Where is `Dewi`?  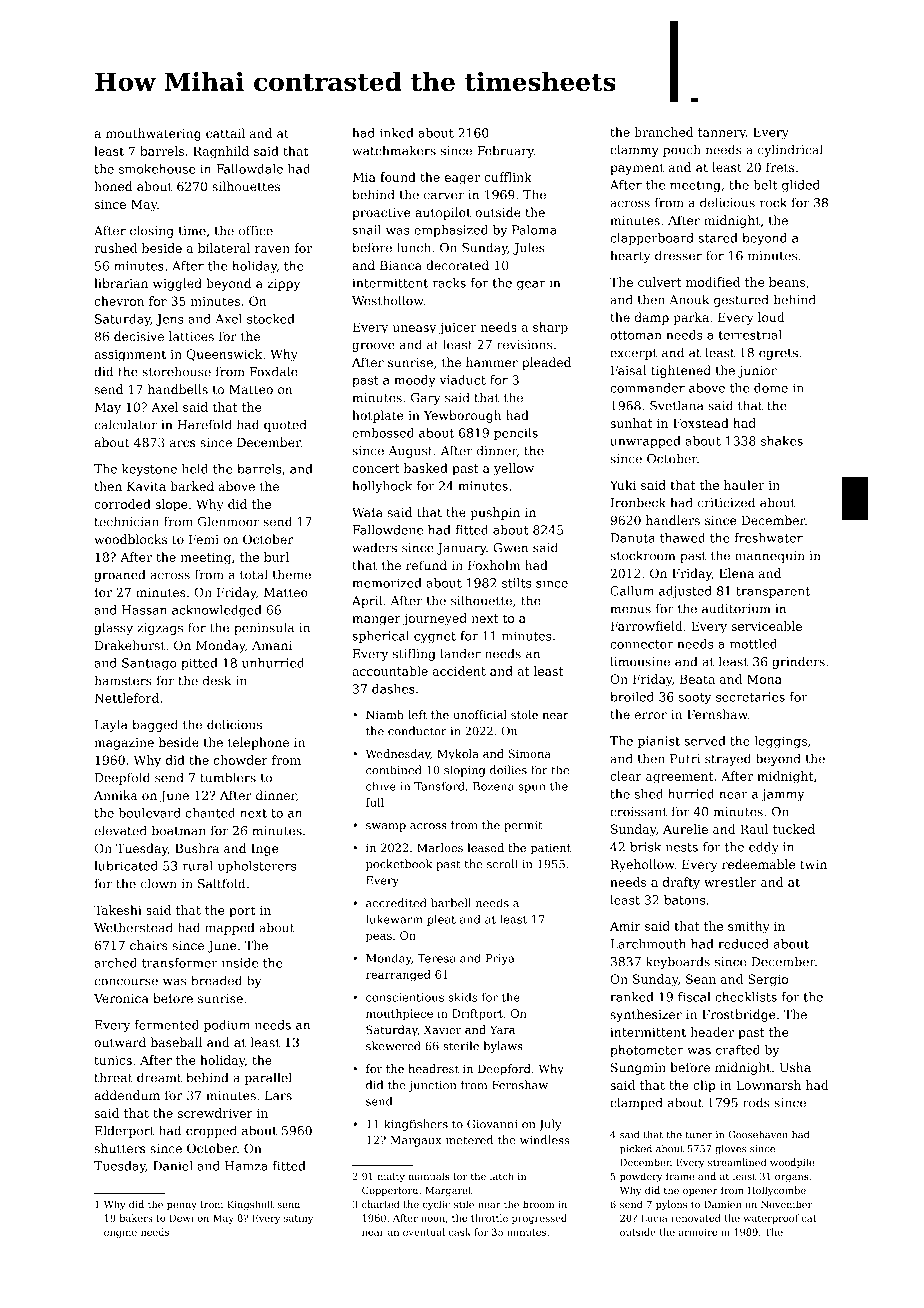
Dewi is located at coordinates (181, 1218).
